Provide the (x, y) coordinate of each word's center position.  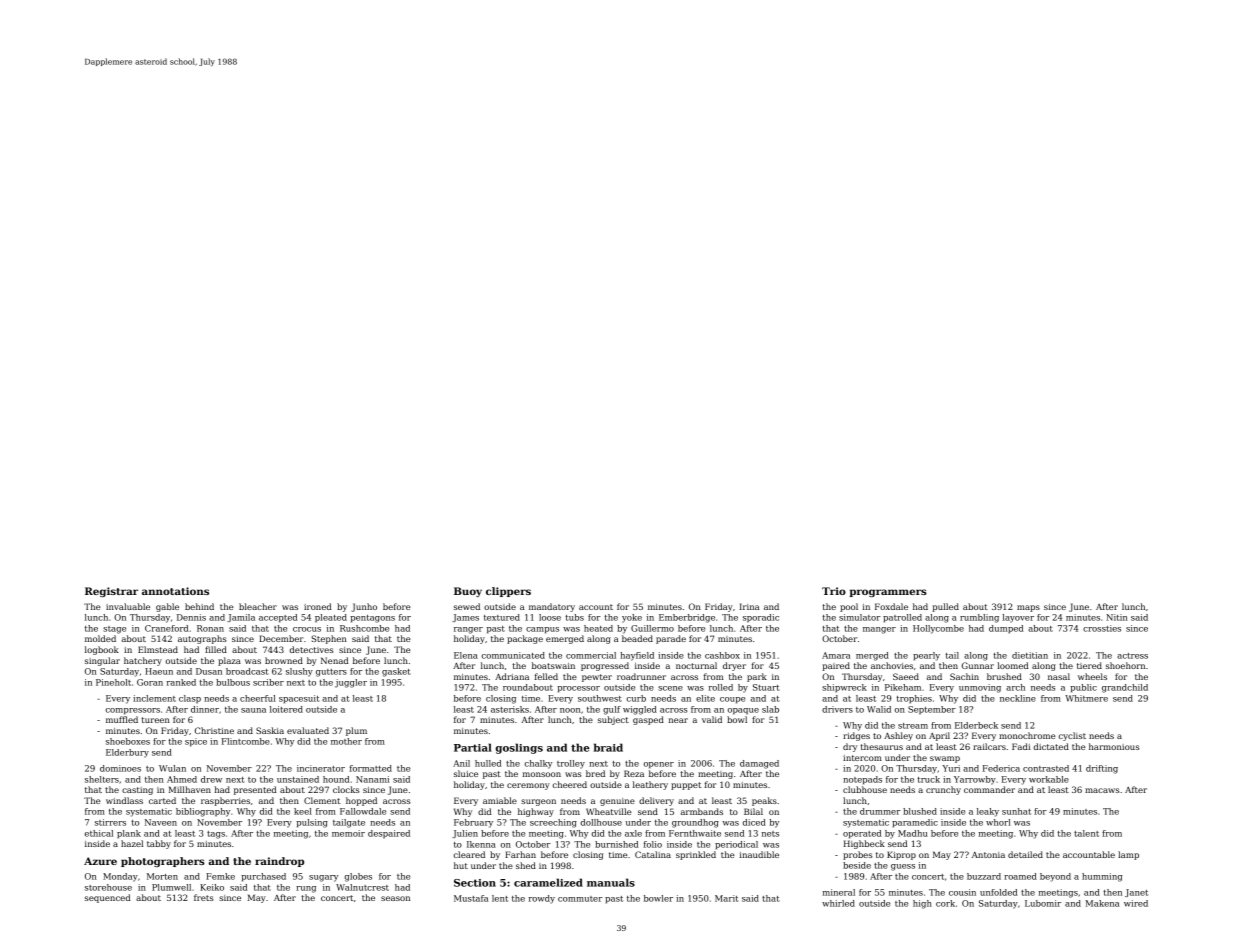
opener (659, 765)
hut (461, 865)
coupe (732, 700)
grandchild (1125, 688)
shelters (102, 779)
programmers (888, 593)
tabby (159, 844)
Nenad (334, 660)
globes (358, 877)
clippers (508, 592)
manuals (611, 882)
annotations (175, 591)
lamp (1128, 855)
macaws (1102, 790)
